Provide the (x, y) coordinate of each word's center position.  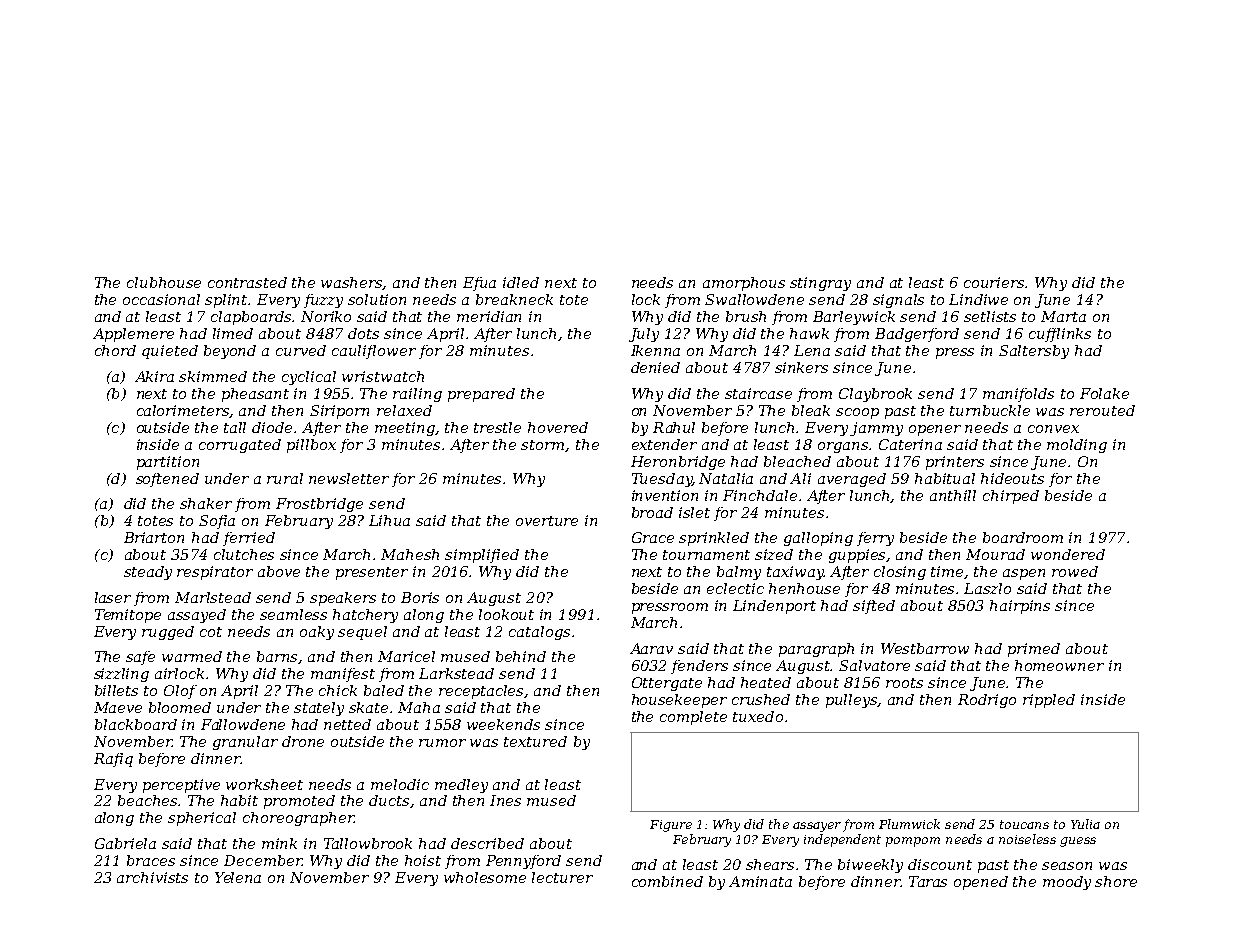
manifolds (1018, 395)
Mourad (995, 554)
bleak (811, 410)
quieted (170, 352)
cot (211, 632)
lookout (506, 614)
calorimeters (183, 411)
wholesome (485, 877)
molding (1077, 446)
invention (665, 495)
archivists (152, 877)
